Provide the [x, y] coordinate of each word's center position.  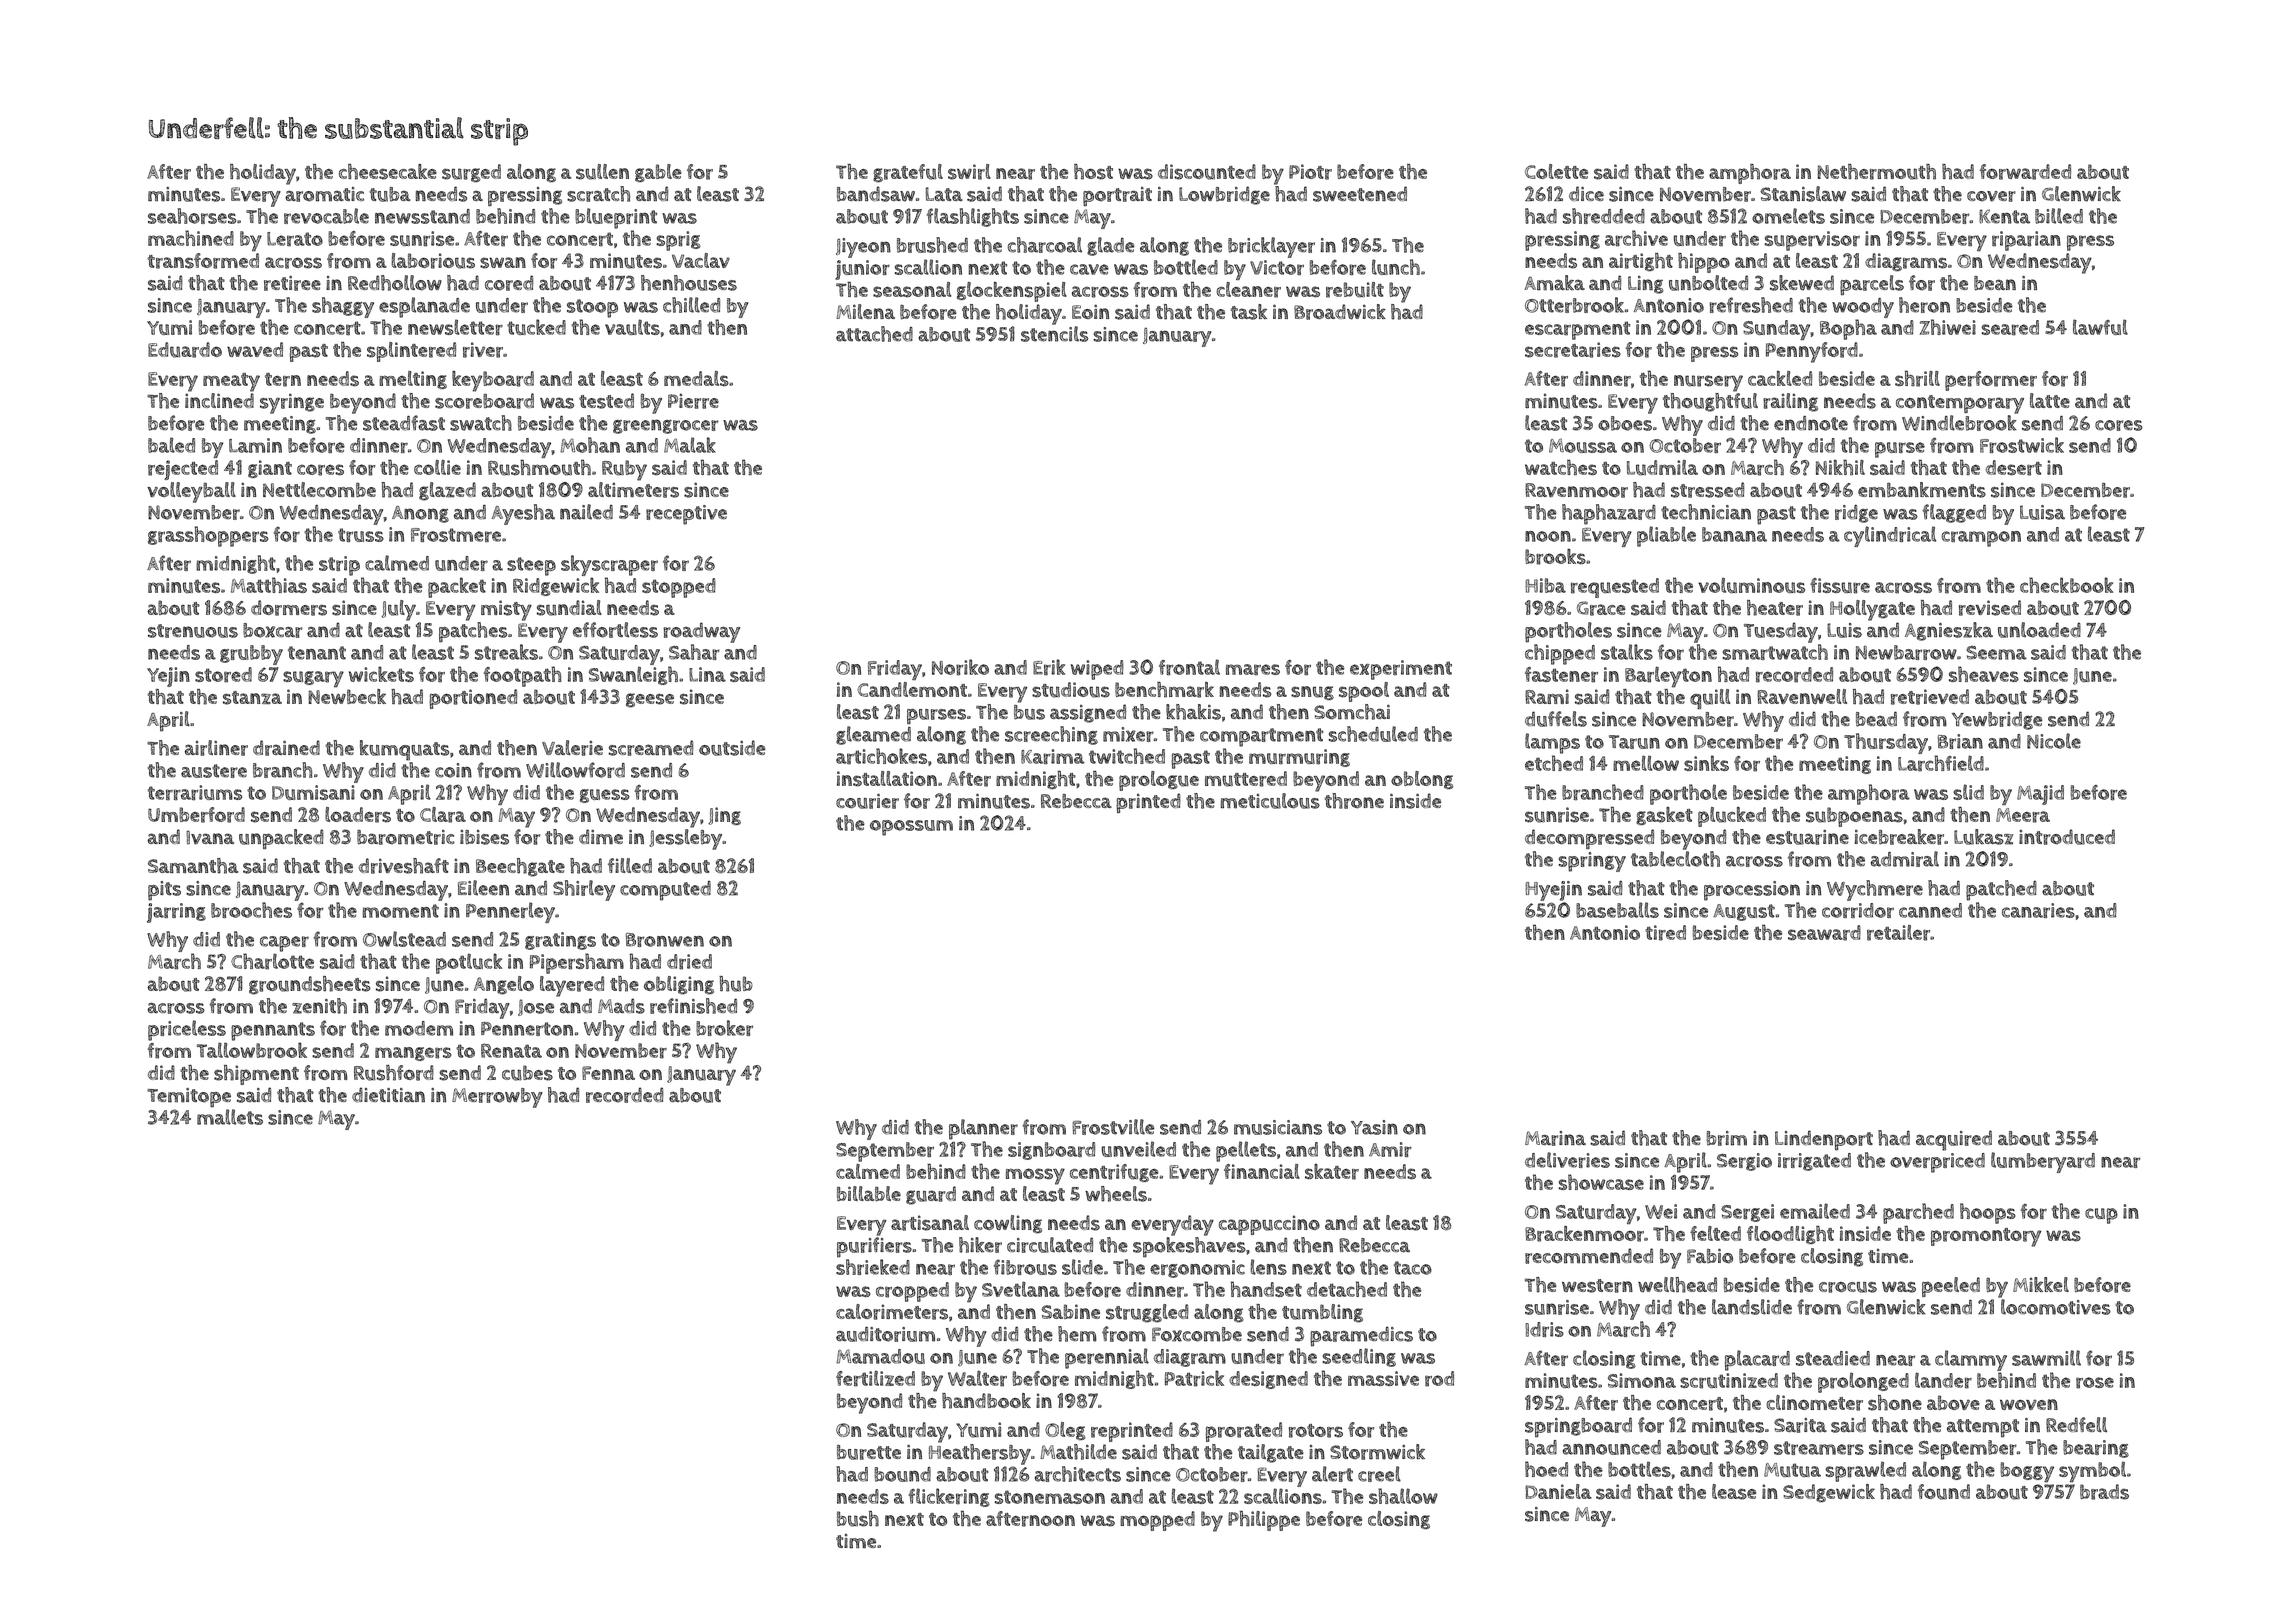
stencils [1054, 334]
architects [1078, 1474]
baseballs [1617, 910]
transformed [203, 261]
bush [858, 1519]
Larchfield [1941, 763]
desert [2014, 468]
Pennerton [527, 1029]
